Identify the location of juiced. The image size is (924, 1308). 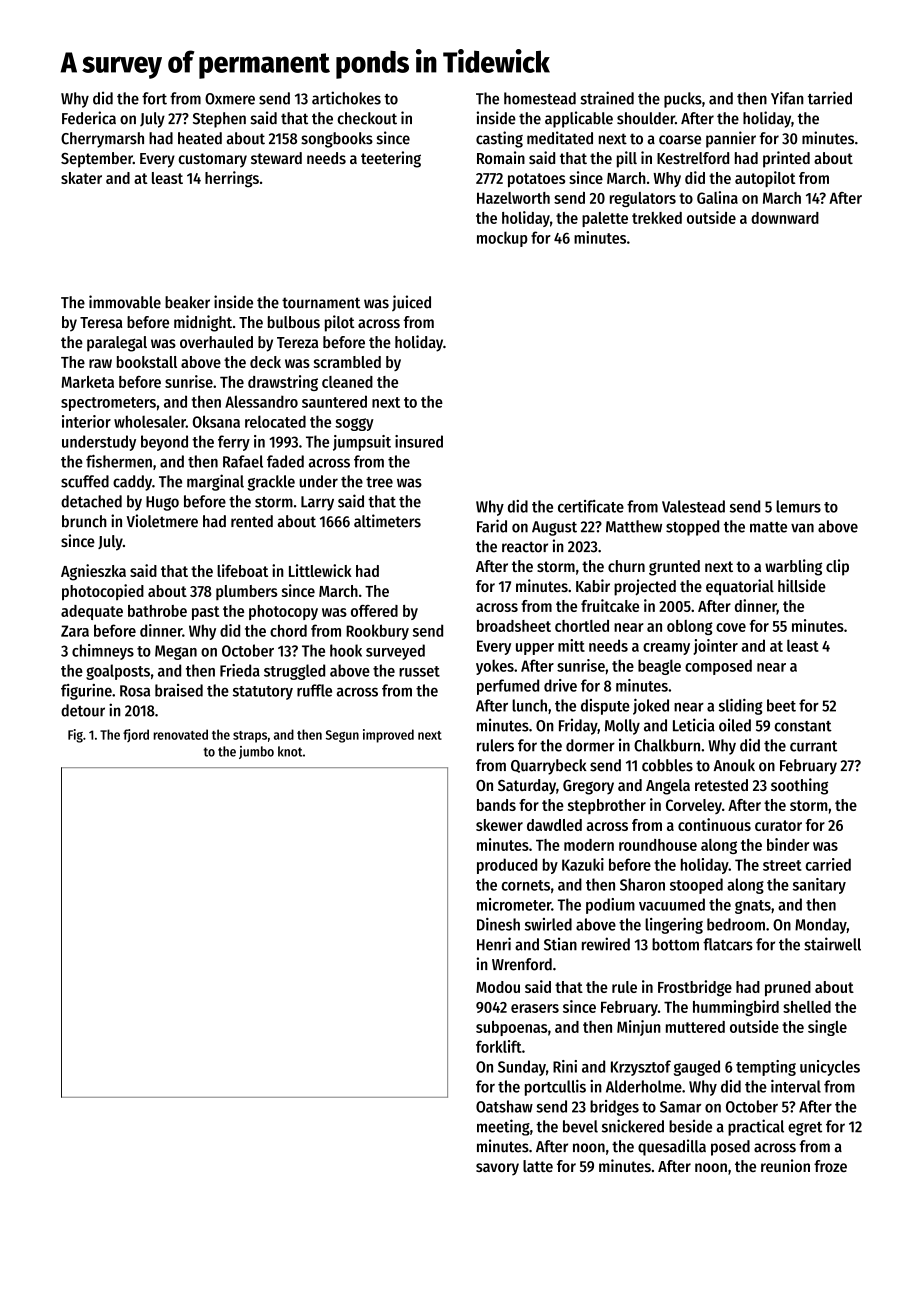
(411, 303).
